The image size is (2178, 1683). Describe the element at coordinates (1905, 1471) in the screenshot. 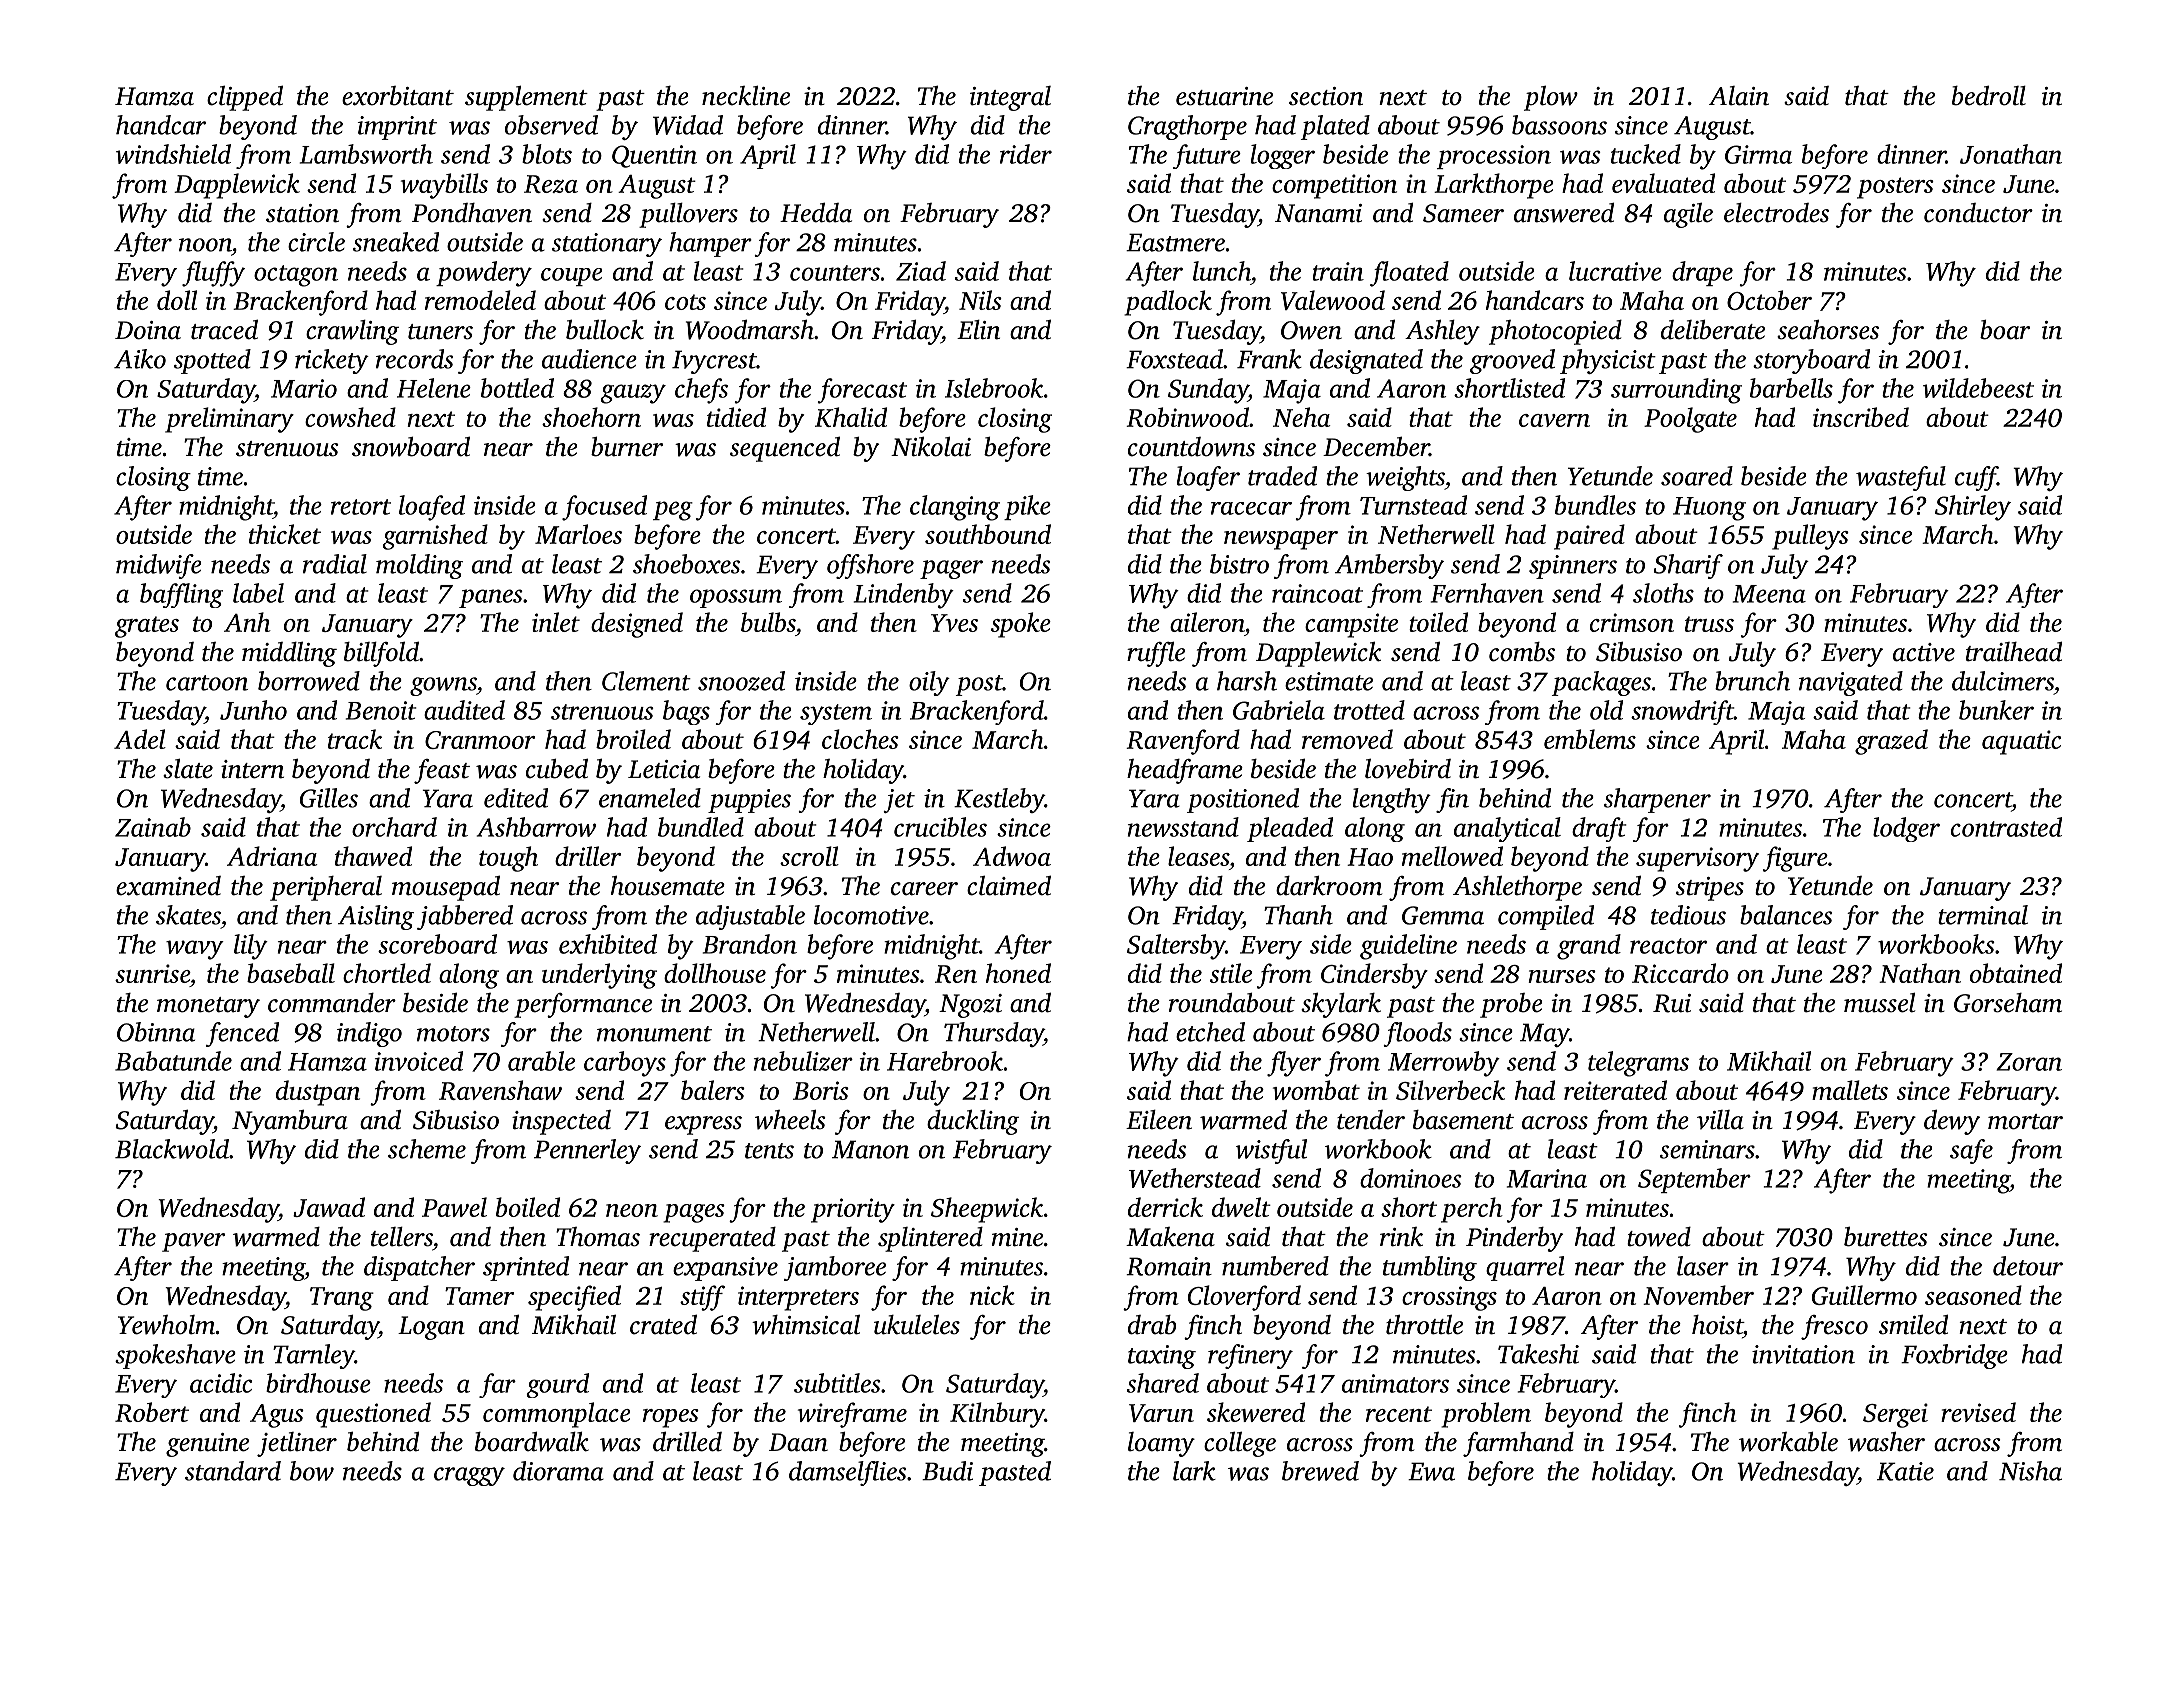

I see `Katie` at that location.
